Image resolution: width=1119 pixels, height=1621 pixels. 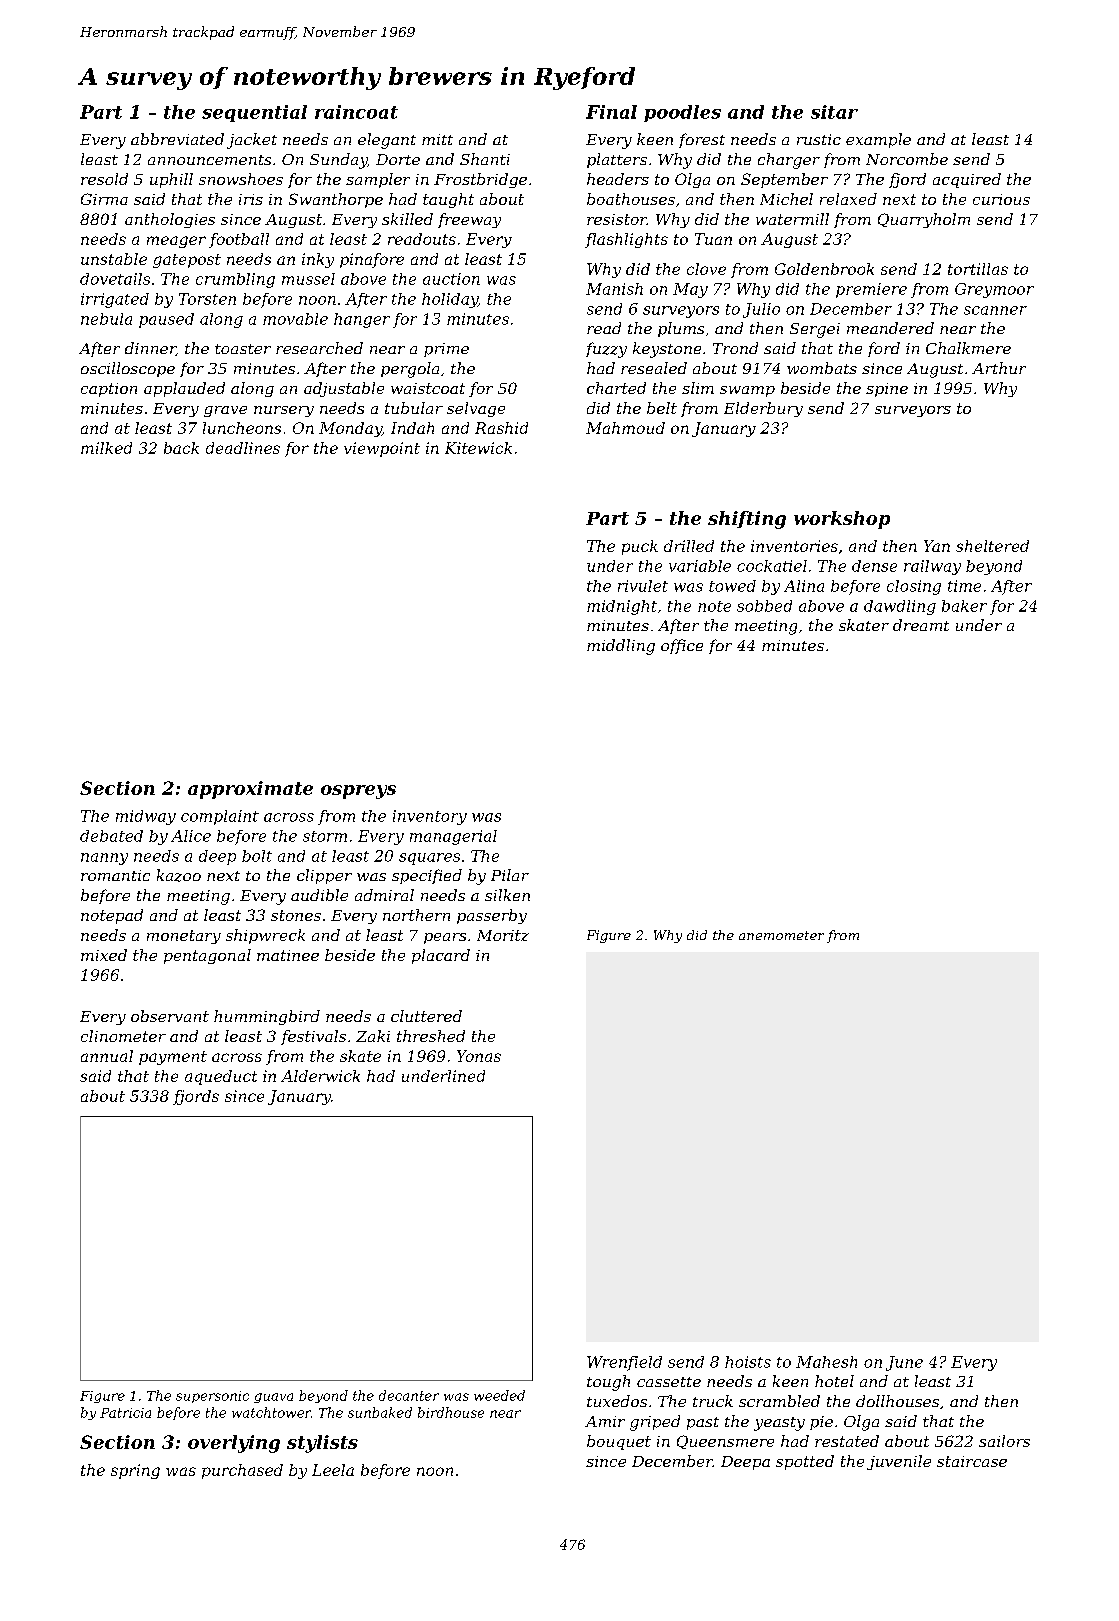 I want to click on purchased, so click(x=242, y=1471).
